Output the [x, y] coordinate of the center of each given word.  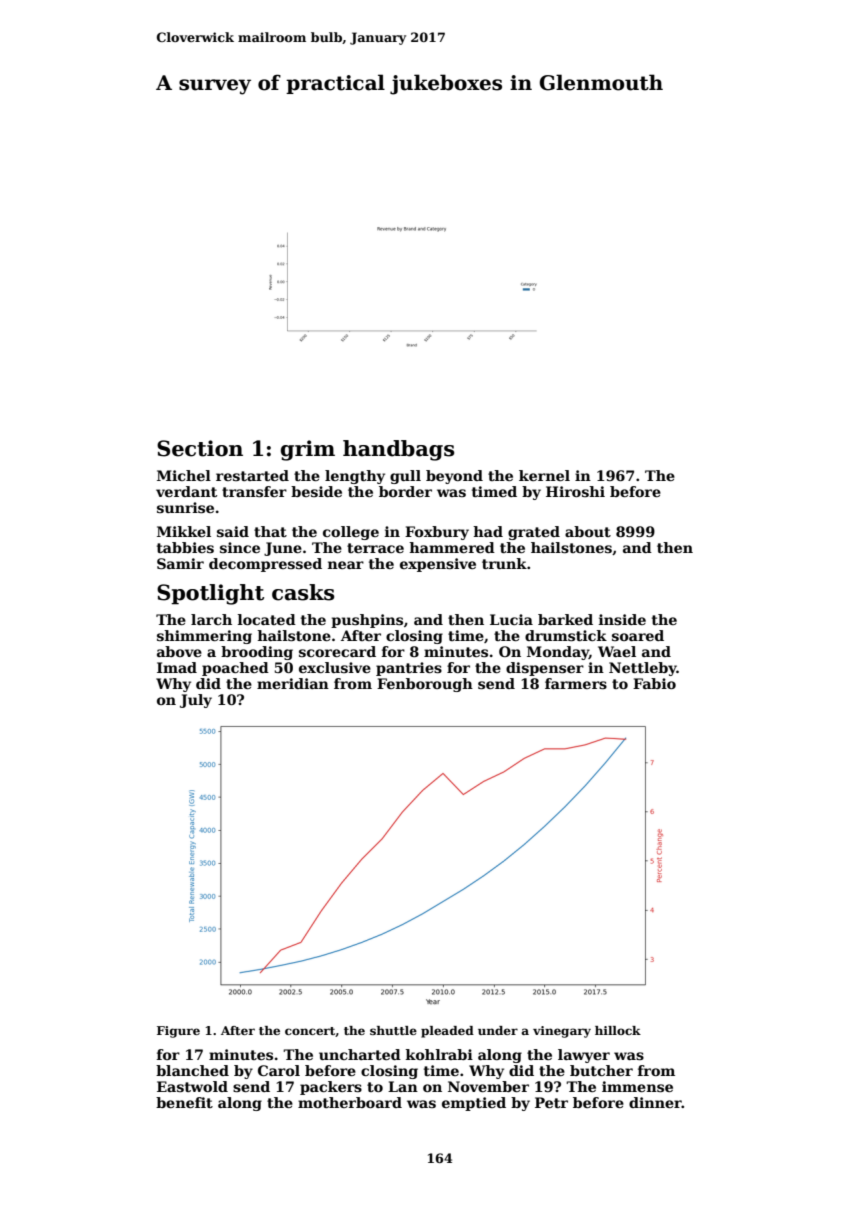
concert [310, 1031]
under [498, 1030]
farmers [576, 683]
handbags [398, 450]
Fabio [654, 683]
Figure [178, 1032]
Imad [177, 667]
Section [200, 448]
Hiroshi [575, 491]
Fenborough [425, 685]
